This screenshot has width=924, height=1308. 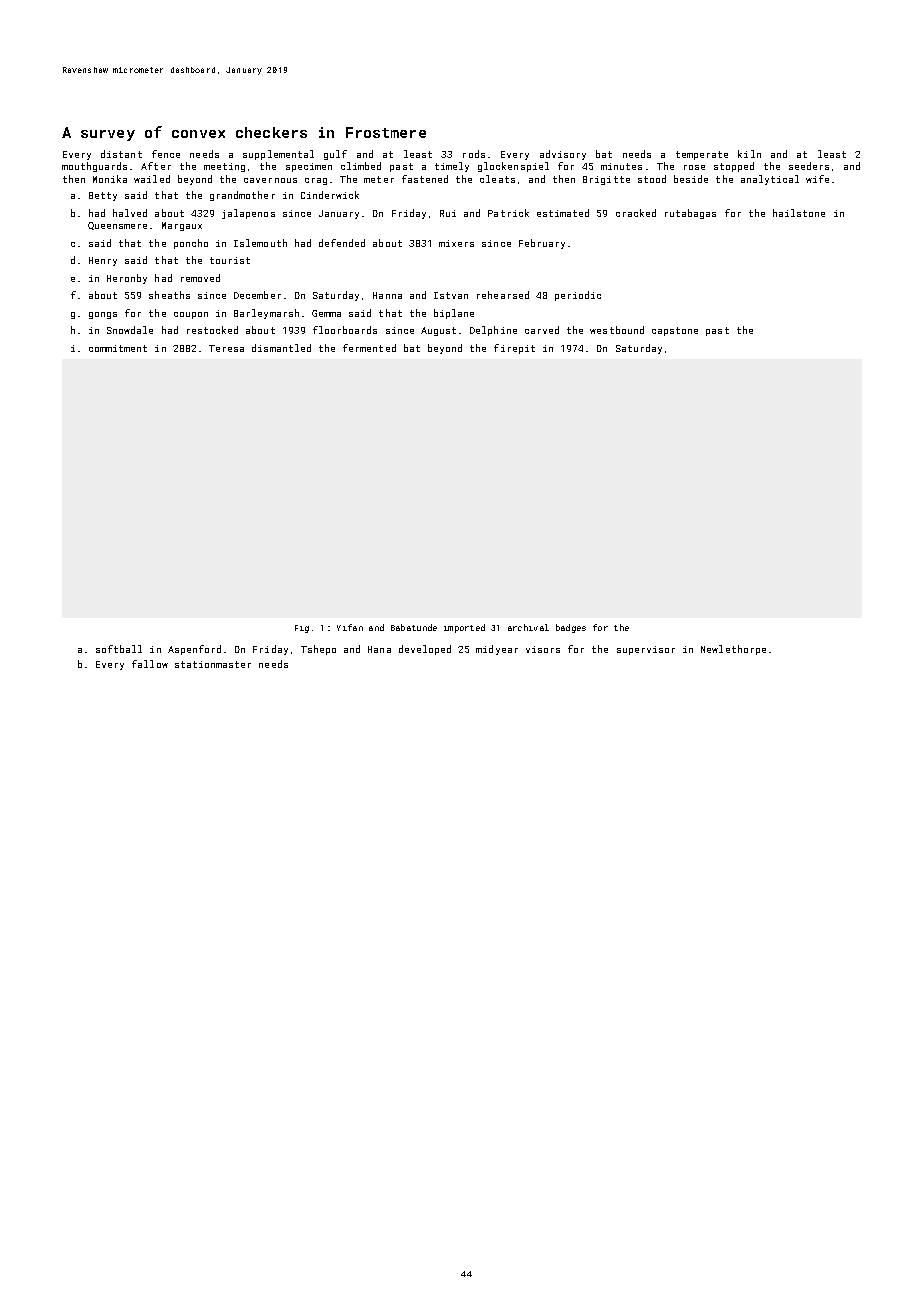 I want to click on meeting, so click(x=224, y=167).
